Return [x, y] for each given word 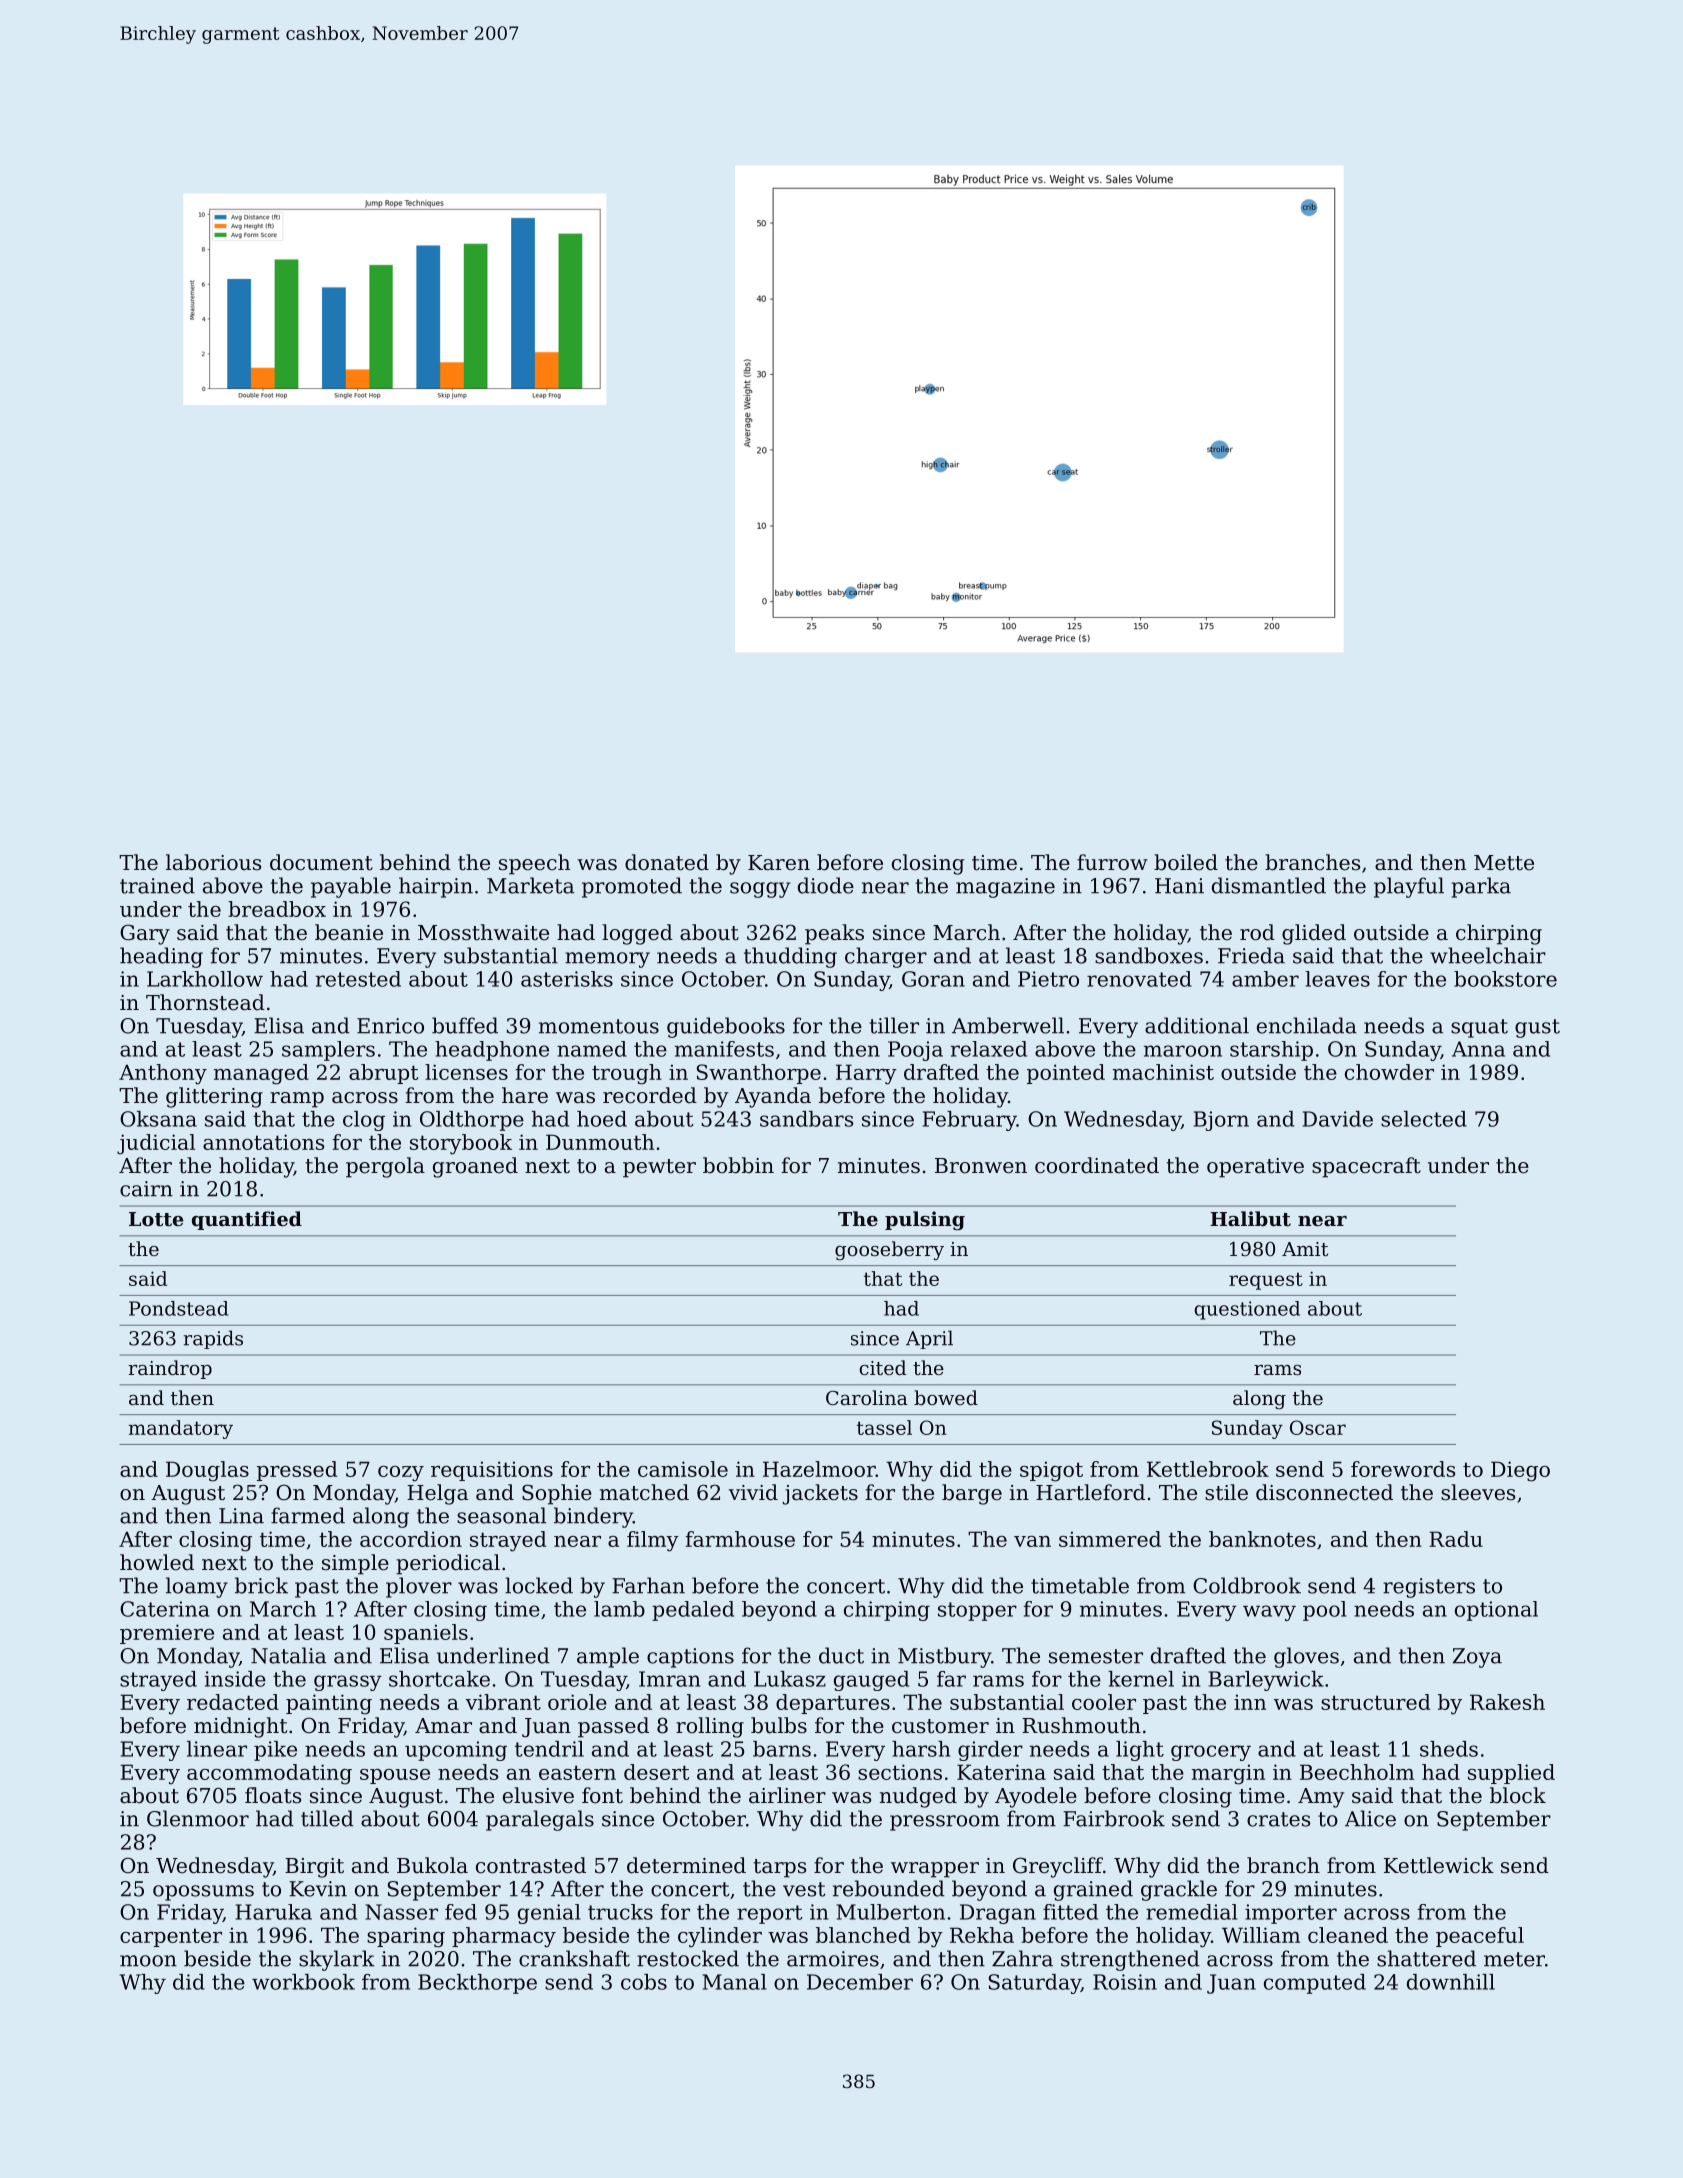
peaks [834, 934]
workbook [303, 1982]
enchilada [1307, 1025]
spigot [1051, 1471]
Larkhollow [205, 979]
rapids [213, 1339]
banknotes [1262, 1539]
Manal [734, 1982]
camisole [683, 1469]
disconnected [1324, 1492]
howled [157, 1562]
